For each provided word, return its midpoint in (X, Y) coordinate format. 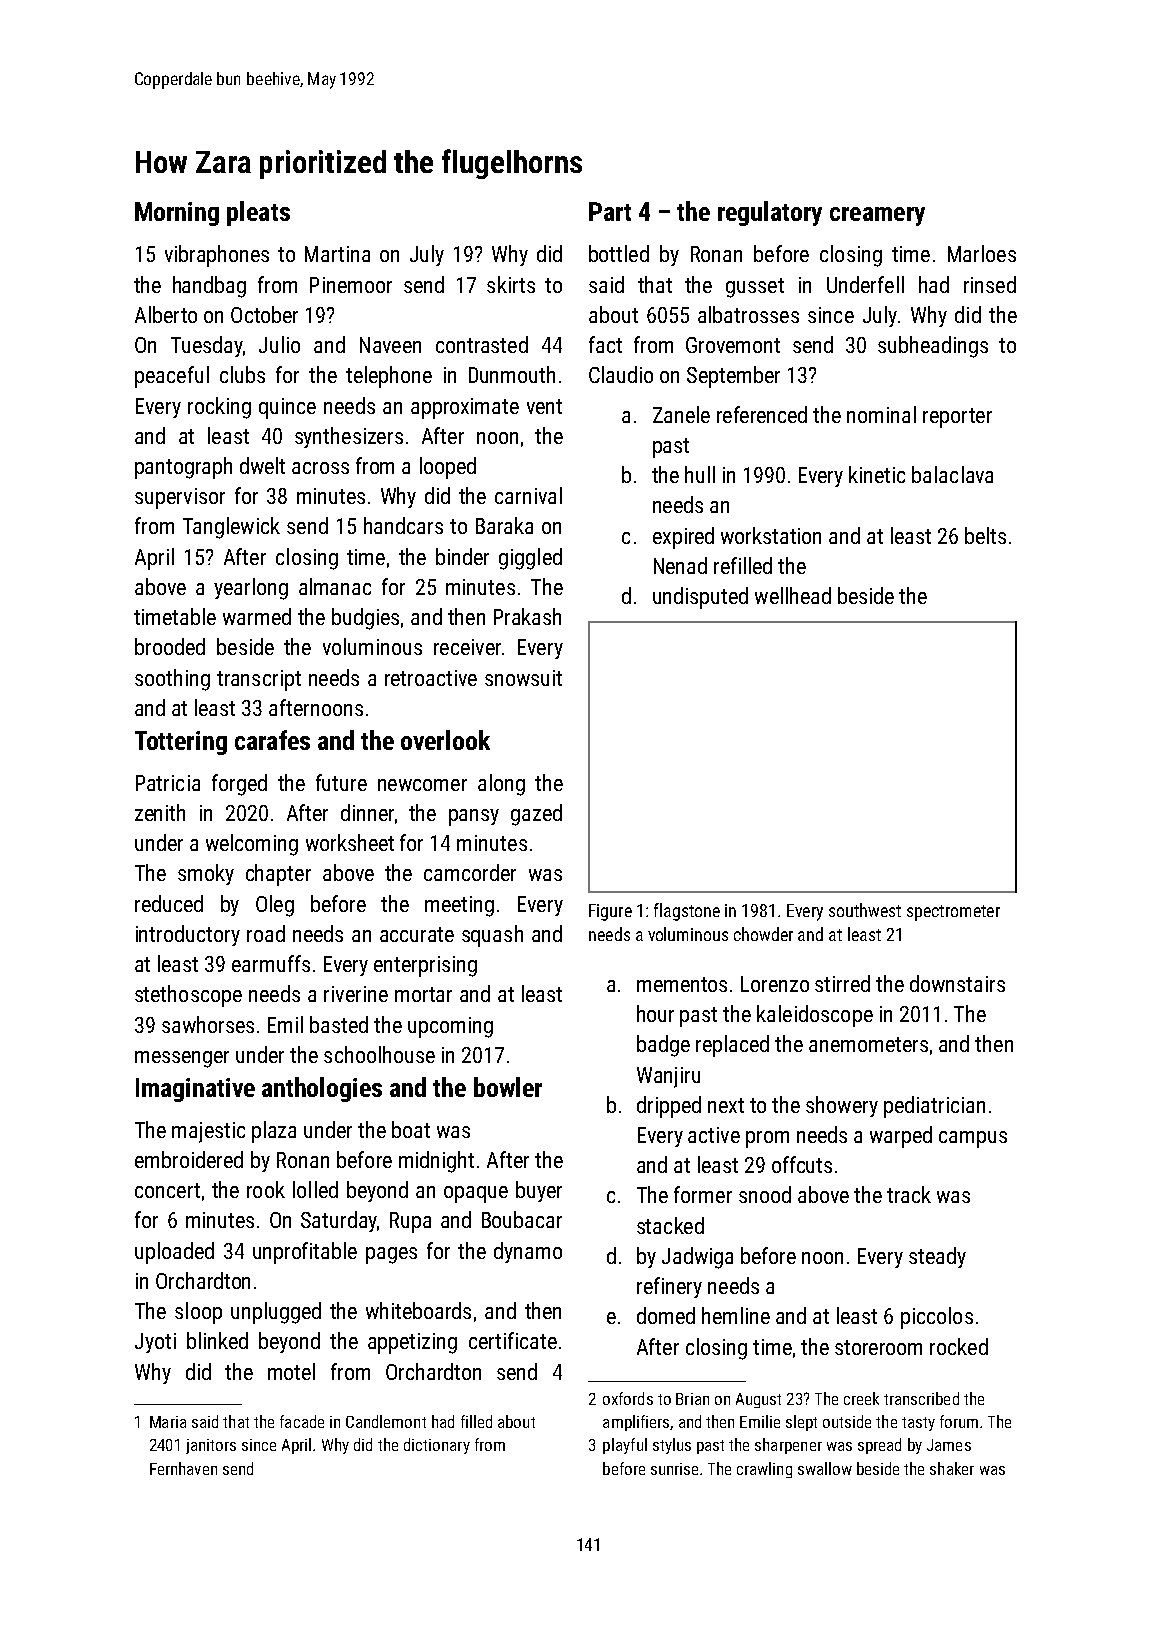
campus (973, 1139)
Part (610, 211)
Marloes (982, 253)
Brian (692, 1399)
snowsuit (523, 678)
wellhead (793, 595)
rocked (959, 1346)
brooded (170, 646)
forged (239, 785)
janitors (211, 1446)
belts (985, 535)
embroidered (189, 1159)
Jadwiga (697, 1258)
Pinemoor (351, 285)
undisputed (700, 598)
